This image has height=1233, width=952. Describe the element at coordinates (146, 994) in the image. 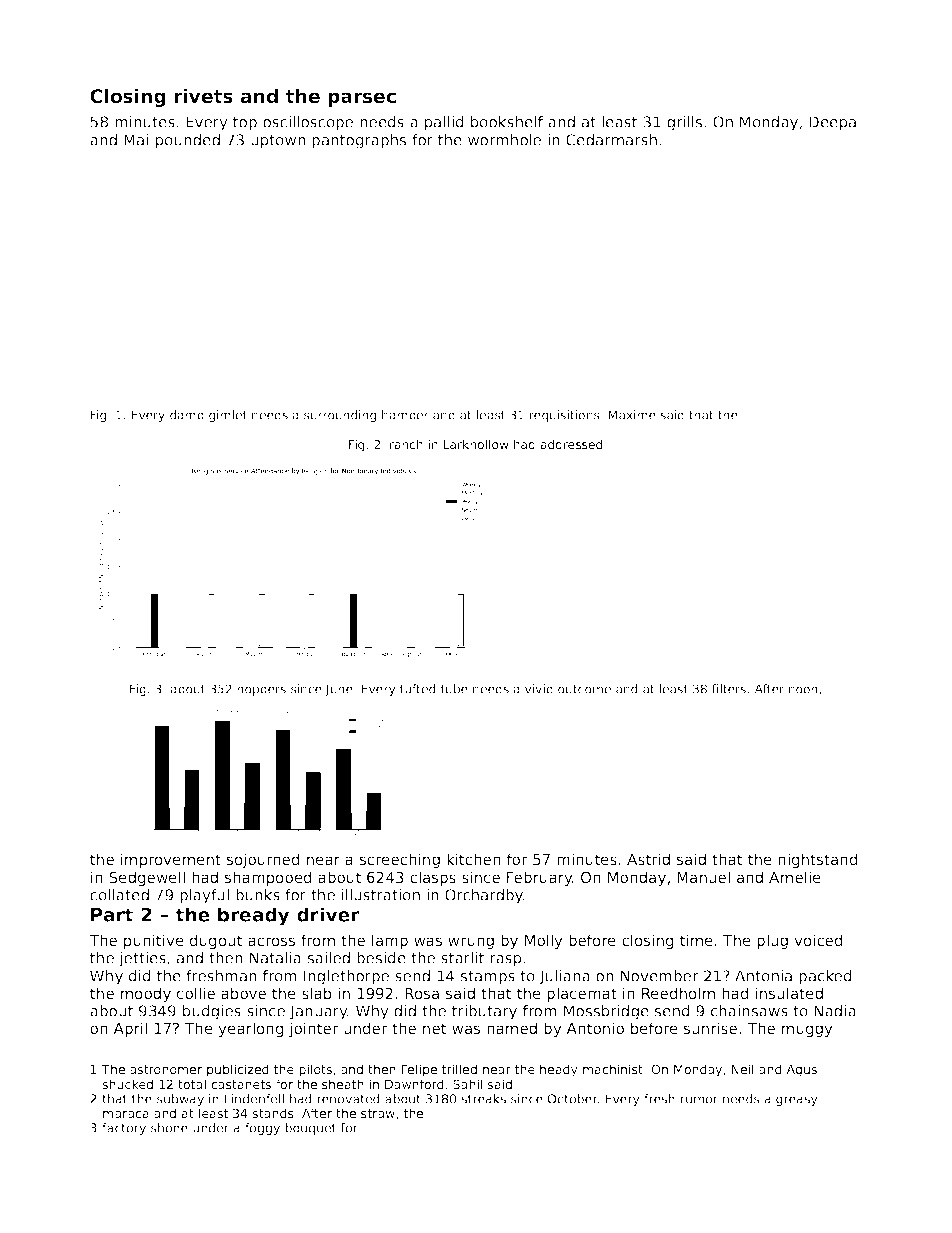

I see `moody` at that location.
